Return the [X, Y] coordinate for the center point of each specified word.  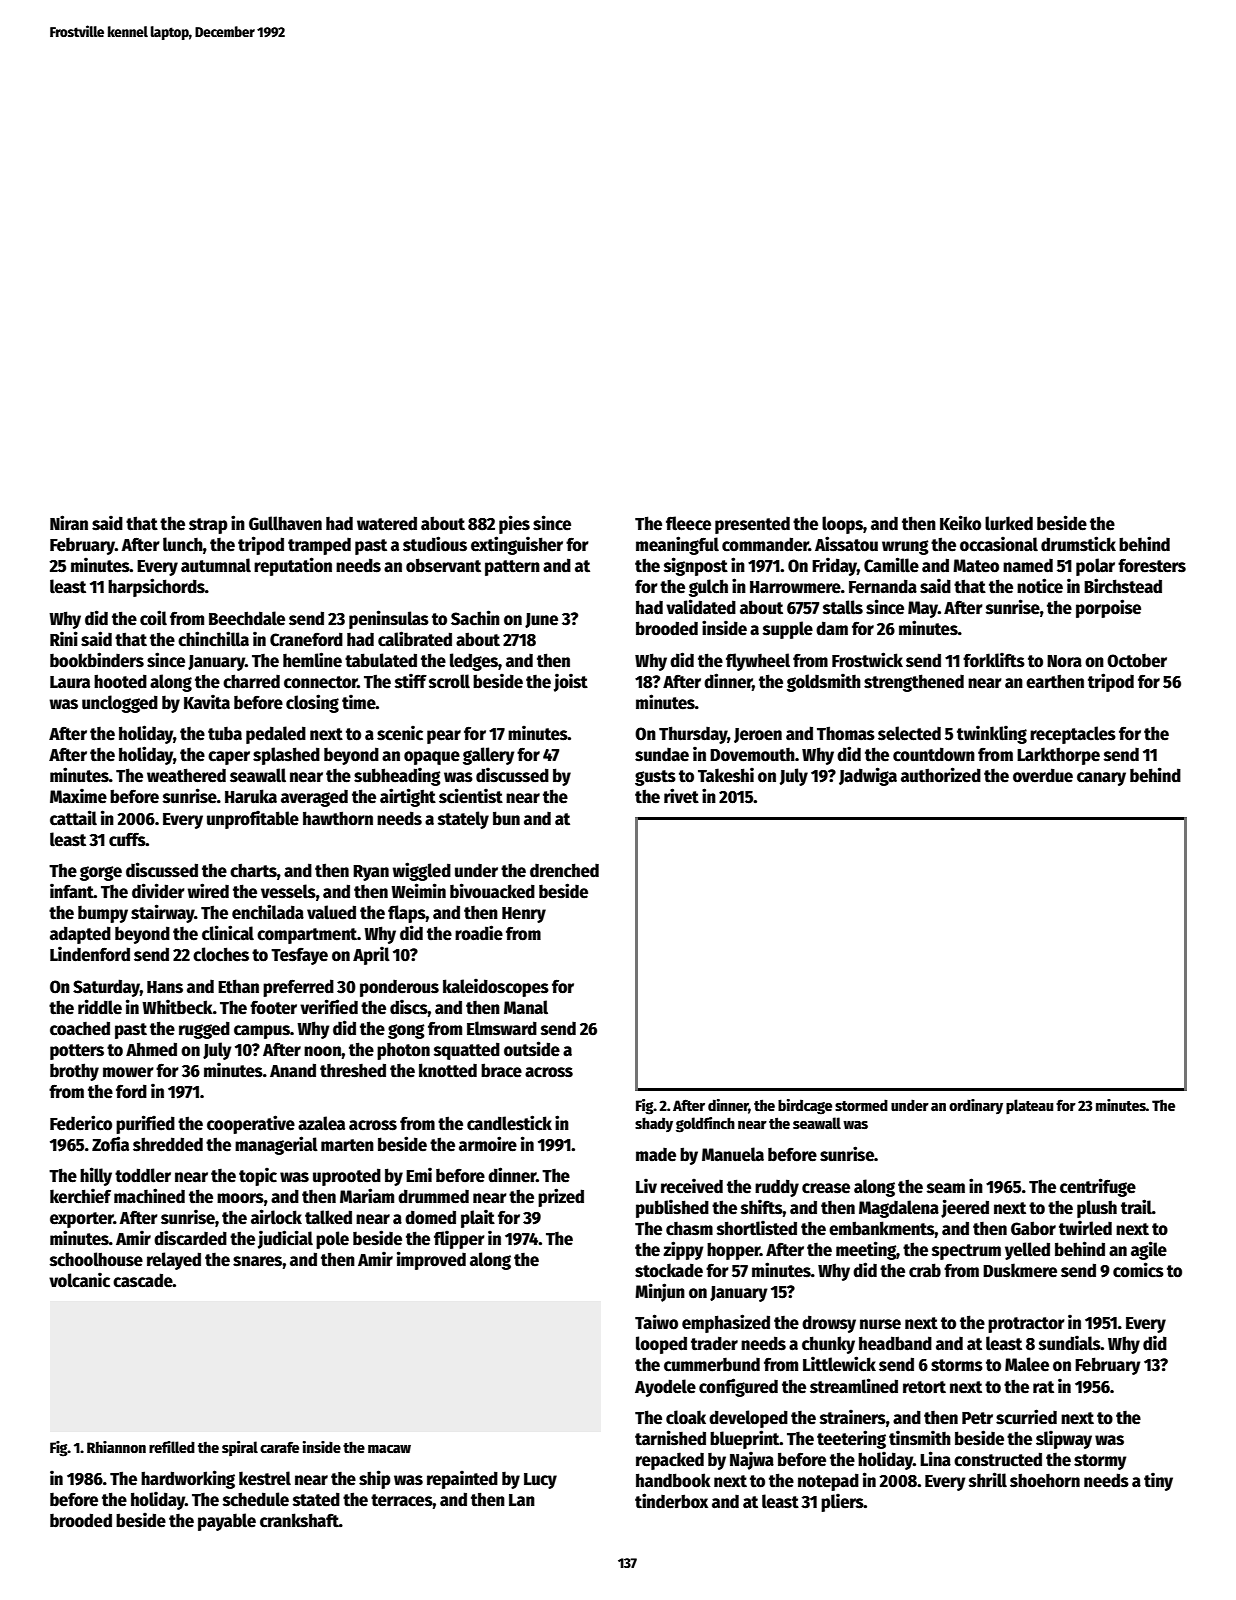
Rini [64, 638]
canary [1101, 779]
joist [571, 682]
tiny [1158, 1481]
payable [227, 1522]
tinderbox [671, 1501]
